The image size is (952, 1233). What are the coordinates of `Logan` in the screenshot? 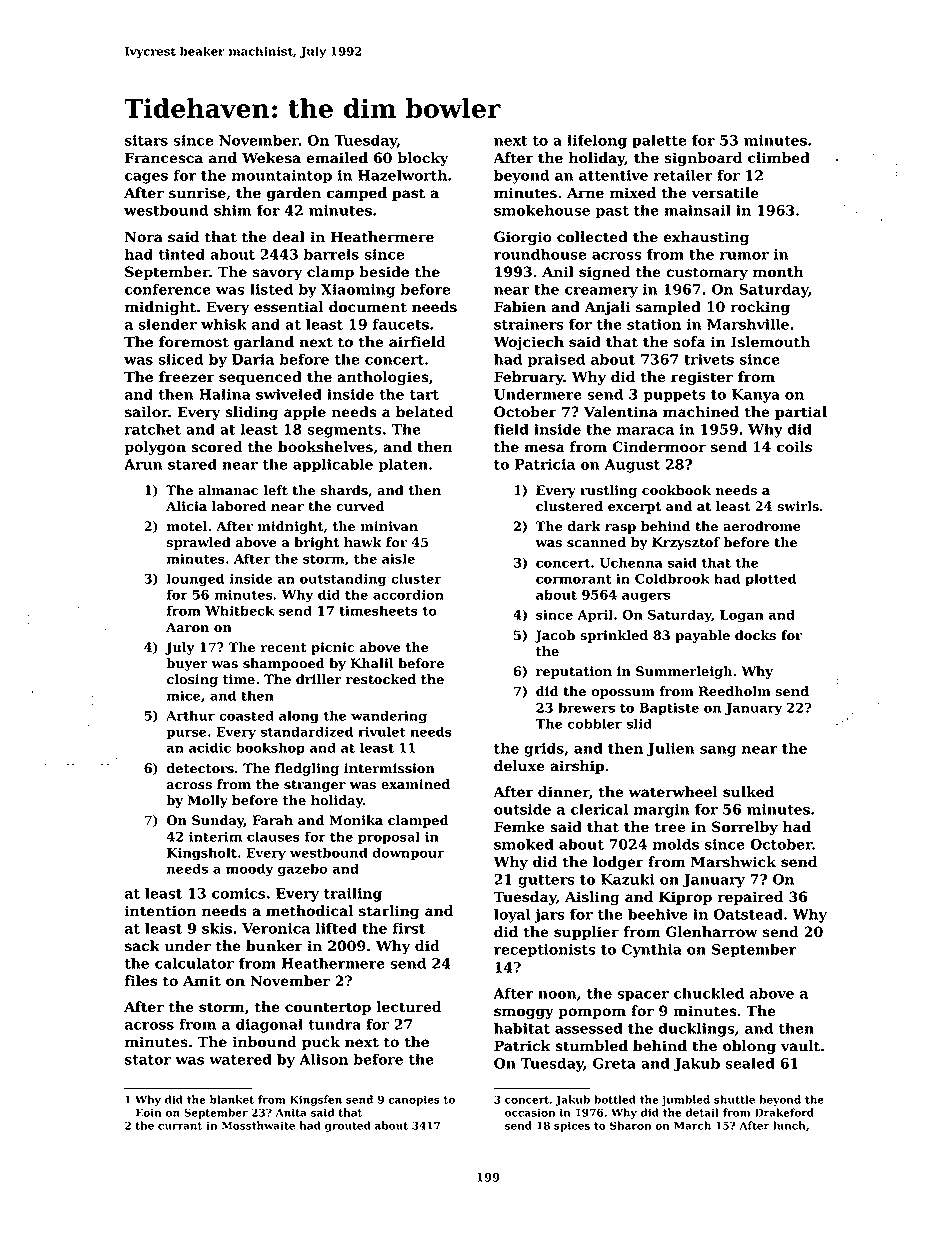 It's located at (742, 616).
